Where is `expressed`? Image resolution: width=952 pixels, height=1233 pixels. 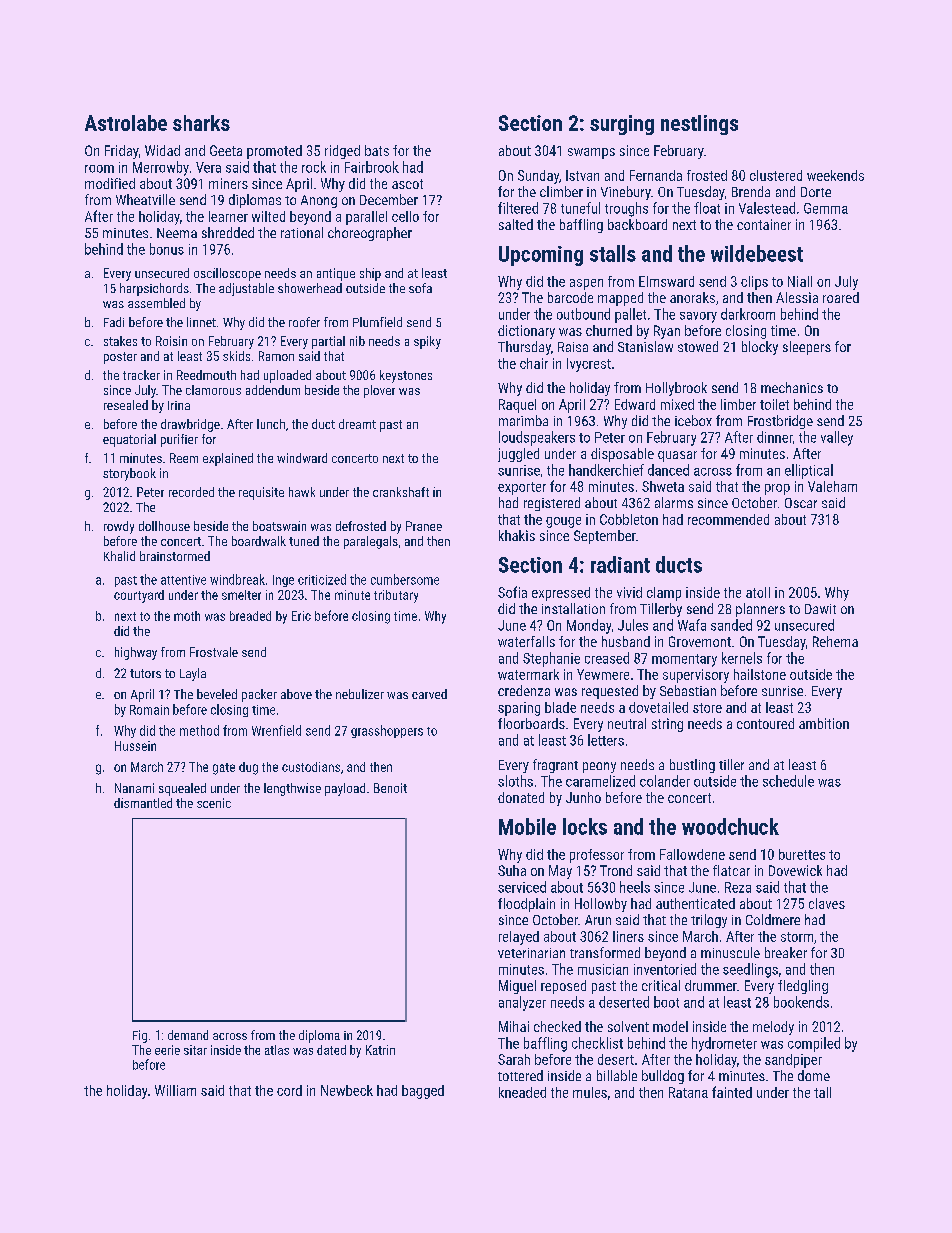
expressed is located at coordinates (561, 594).
